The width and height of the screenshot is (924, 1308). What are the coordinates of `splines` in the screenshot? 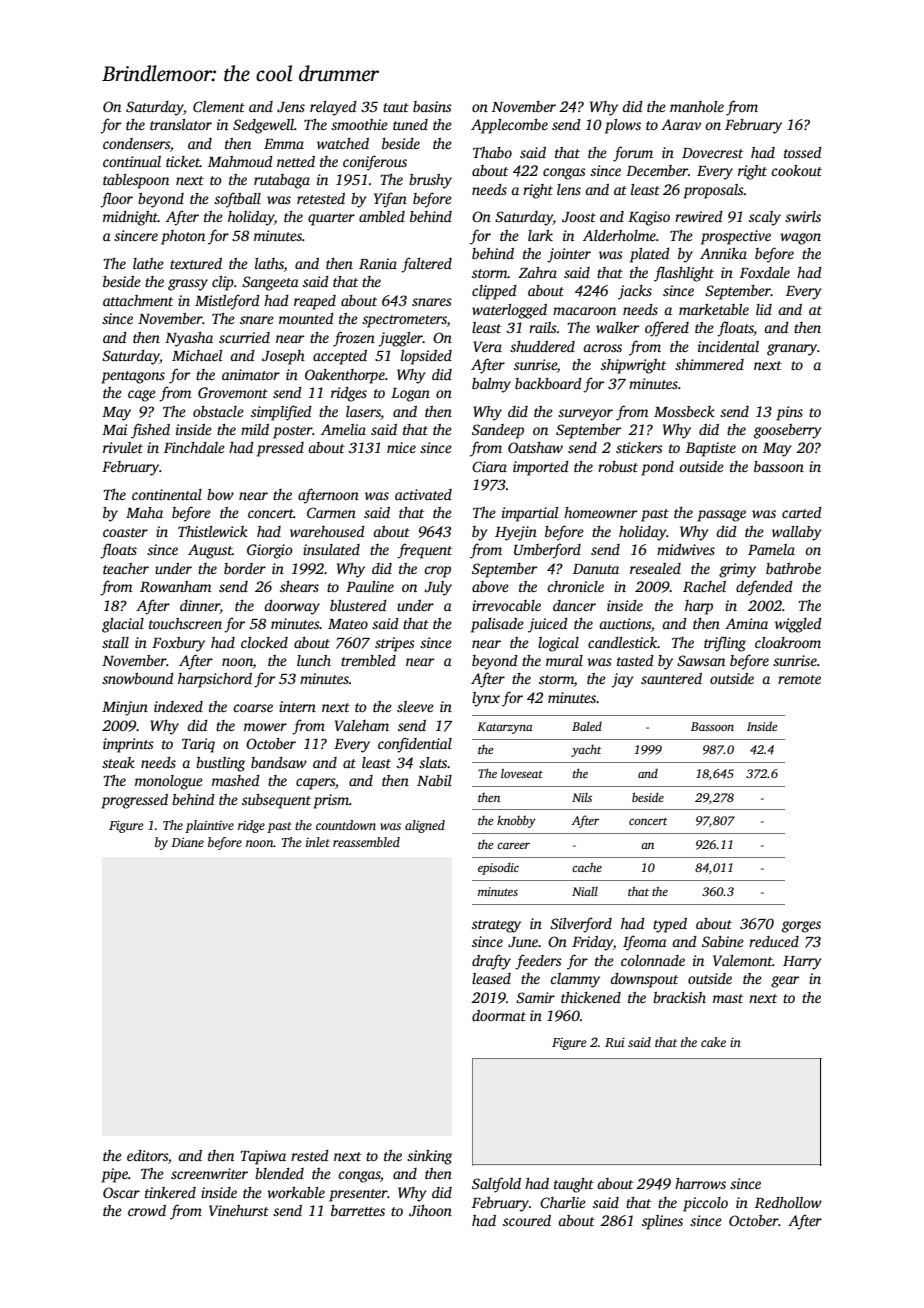 It's located at (662, 1222).
